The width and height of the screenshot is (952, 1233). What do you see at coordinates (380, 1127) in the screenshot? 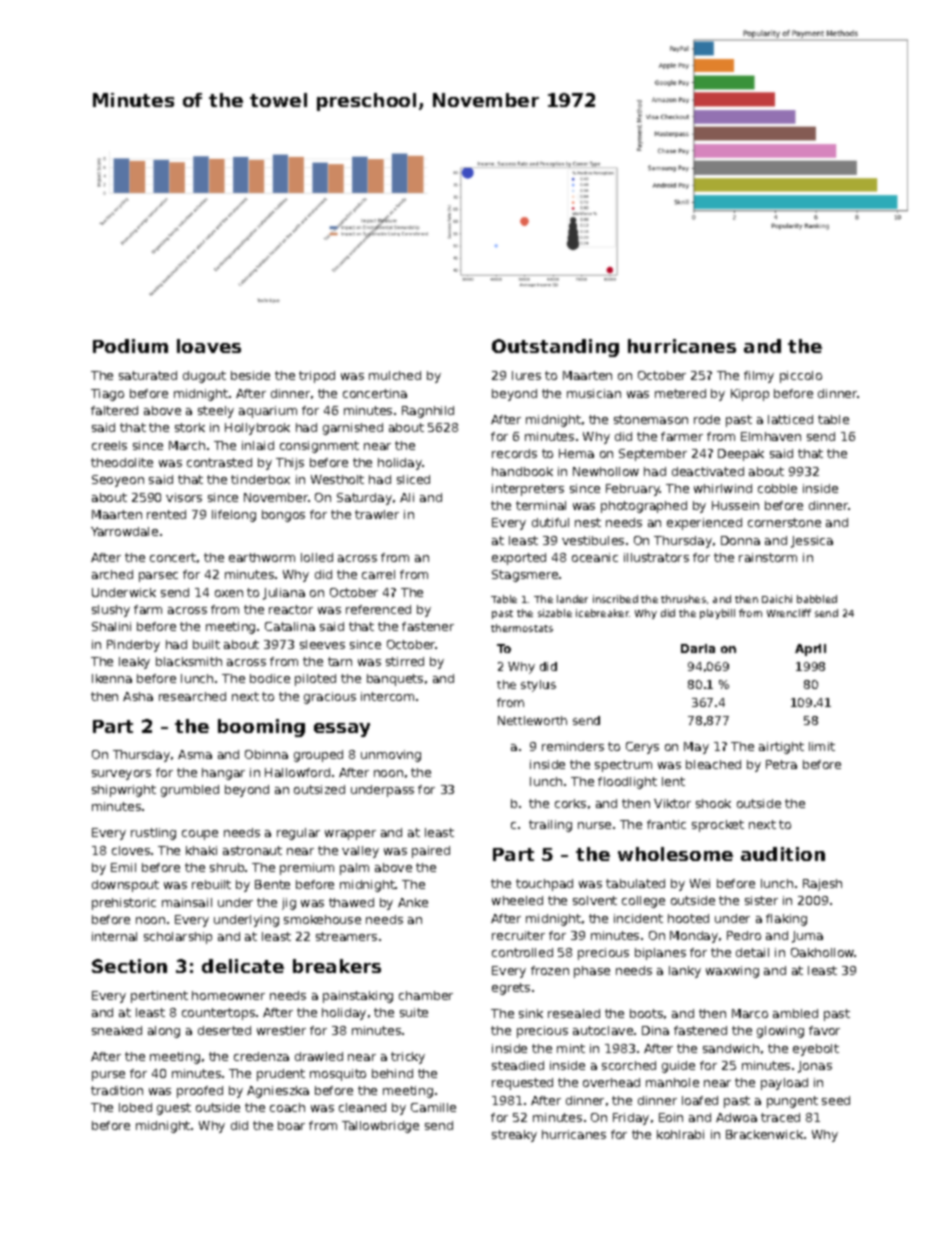
I see `Tallowbridge` at bounding box center [380, 1127].
